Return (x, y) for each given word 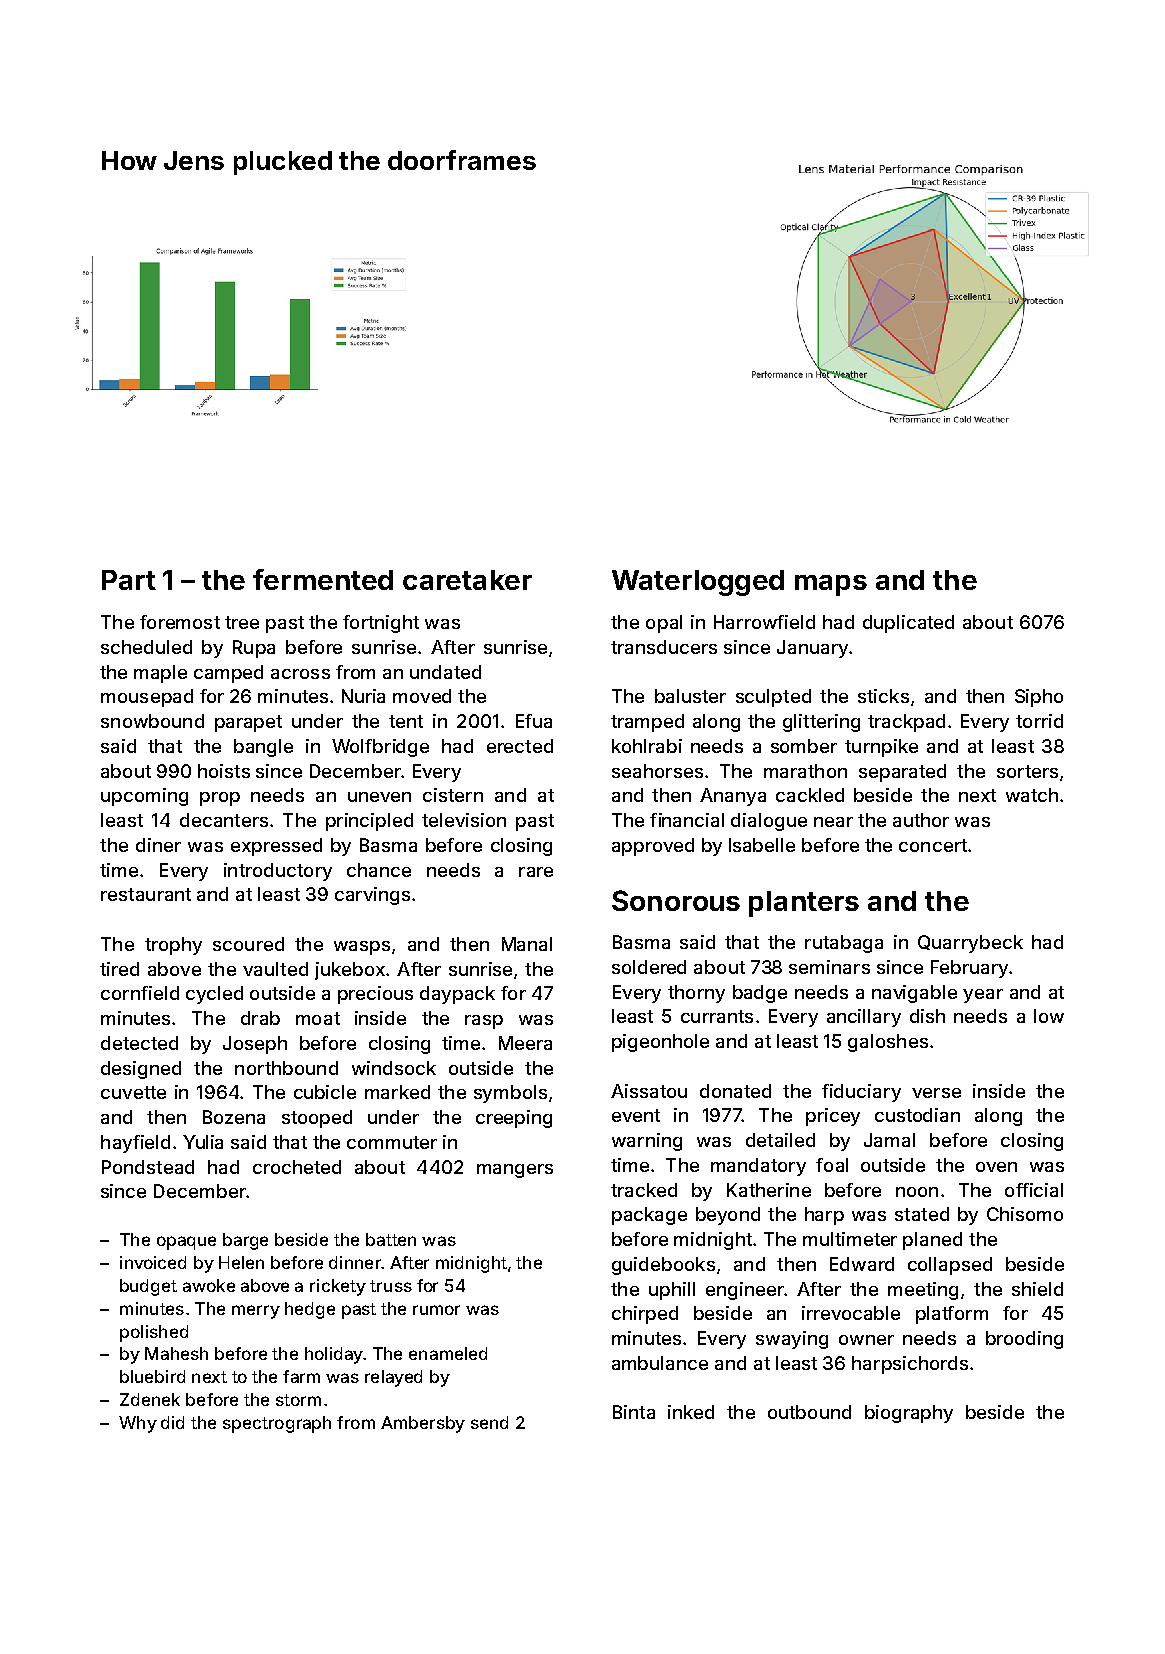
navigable (914, 994)
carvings (372, 896)
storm (298, 1400)
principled (369, 822)
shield (1037, 1289)
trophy (173, 946)
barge (245, 1241)
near (833, 822)
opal (664, 624)
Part (129, 580)
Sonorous (676, 900)
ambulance (660, 1363)
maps (831, 585)
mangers (515, 1171)
